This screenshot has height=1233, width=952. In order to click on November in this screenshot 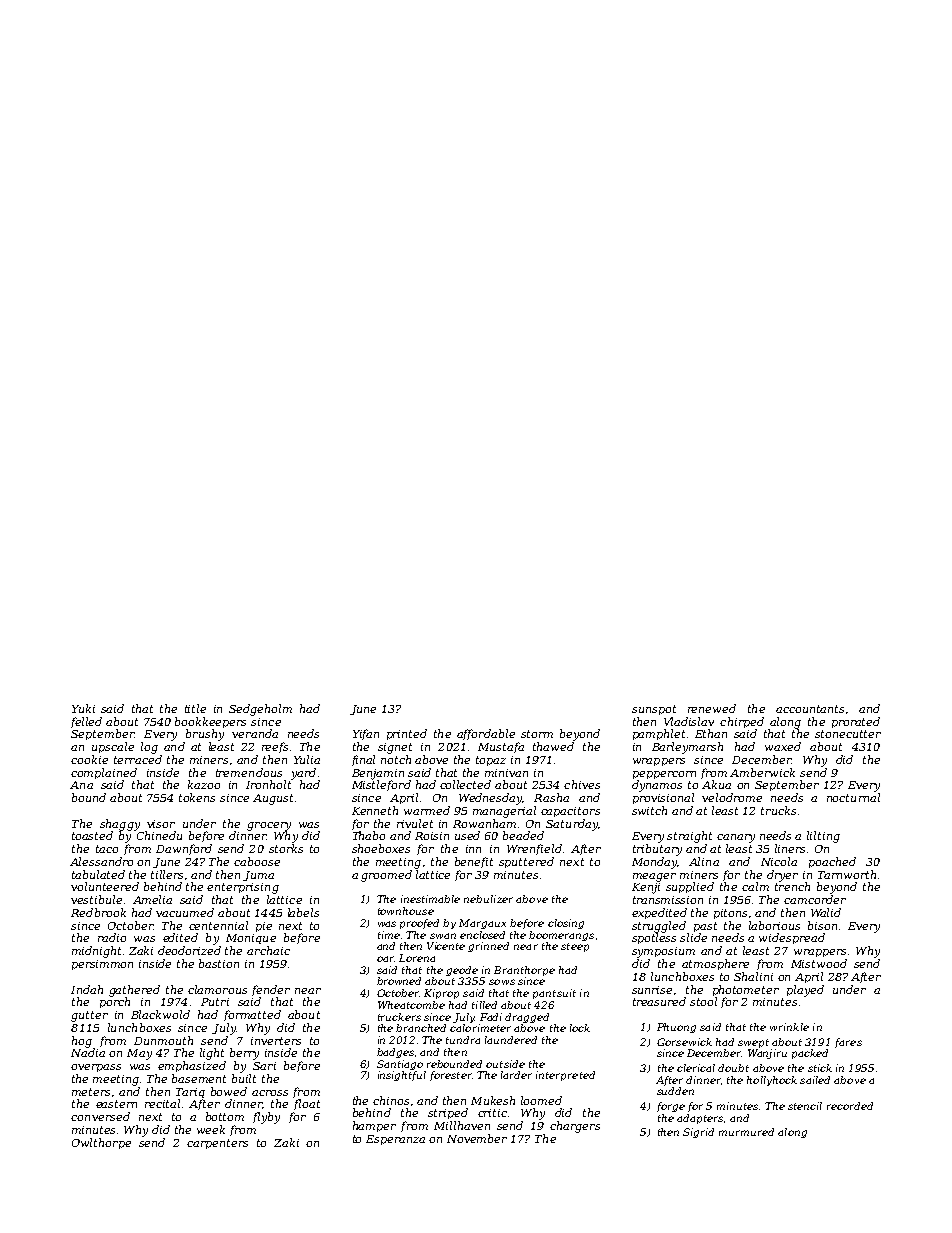, I will do `click(477, 1138)`.
